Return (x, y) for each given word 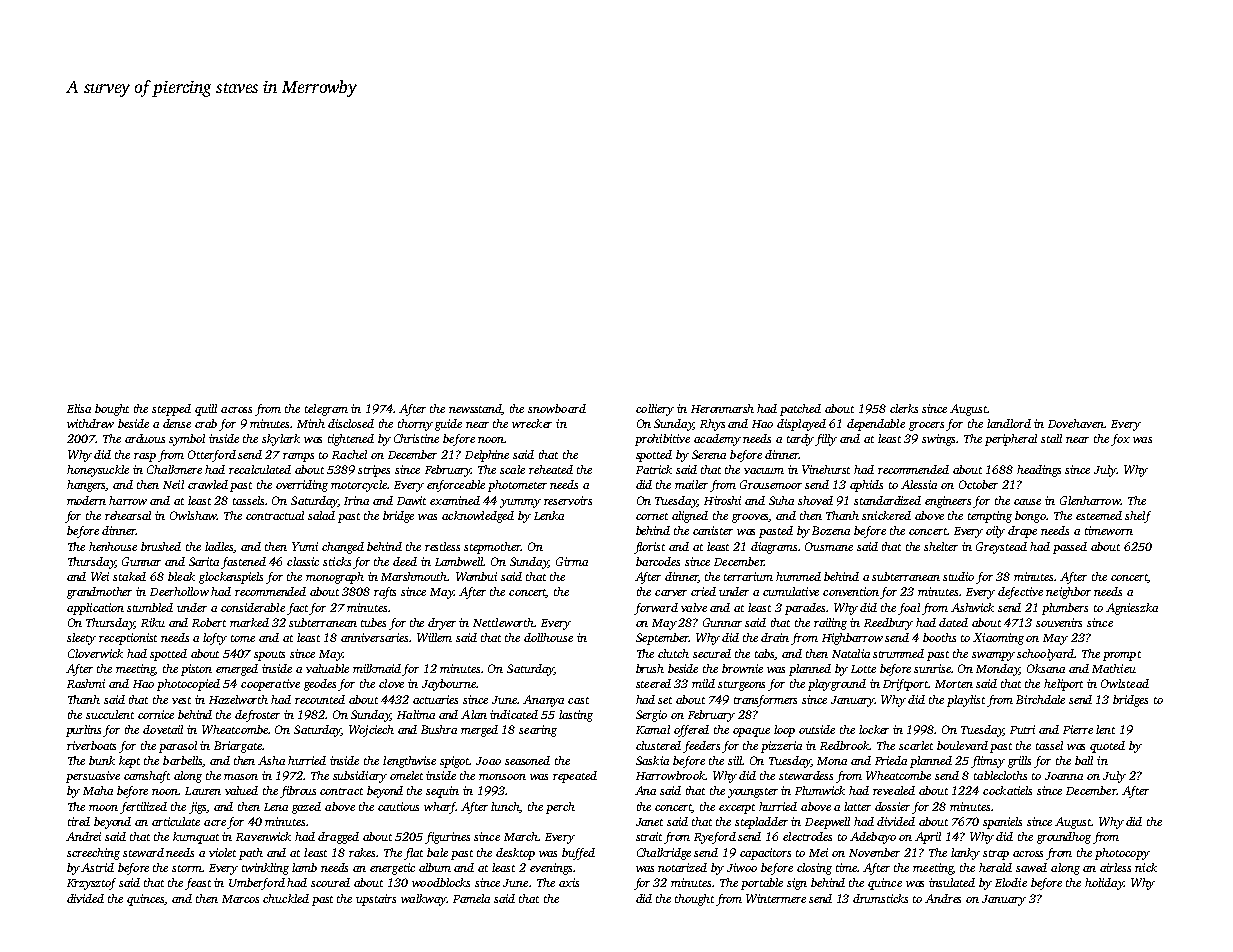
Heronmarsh (722, 408)
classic (303, 561)
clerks (904, 408)
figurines (447, 838)
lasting (576, 716)
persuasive (93, 777)
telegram (326, 410)
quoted (1107, 747)
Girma (572, 561)
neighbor (1068, 593)
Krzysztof (91, 884)
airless (1115, 867)
